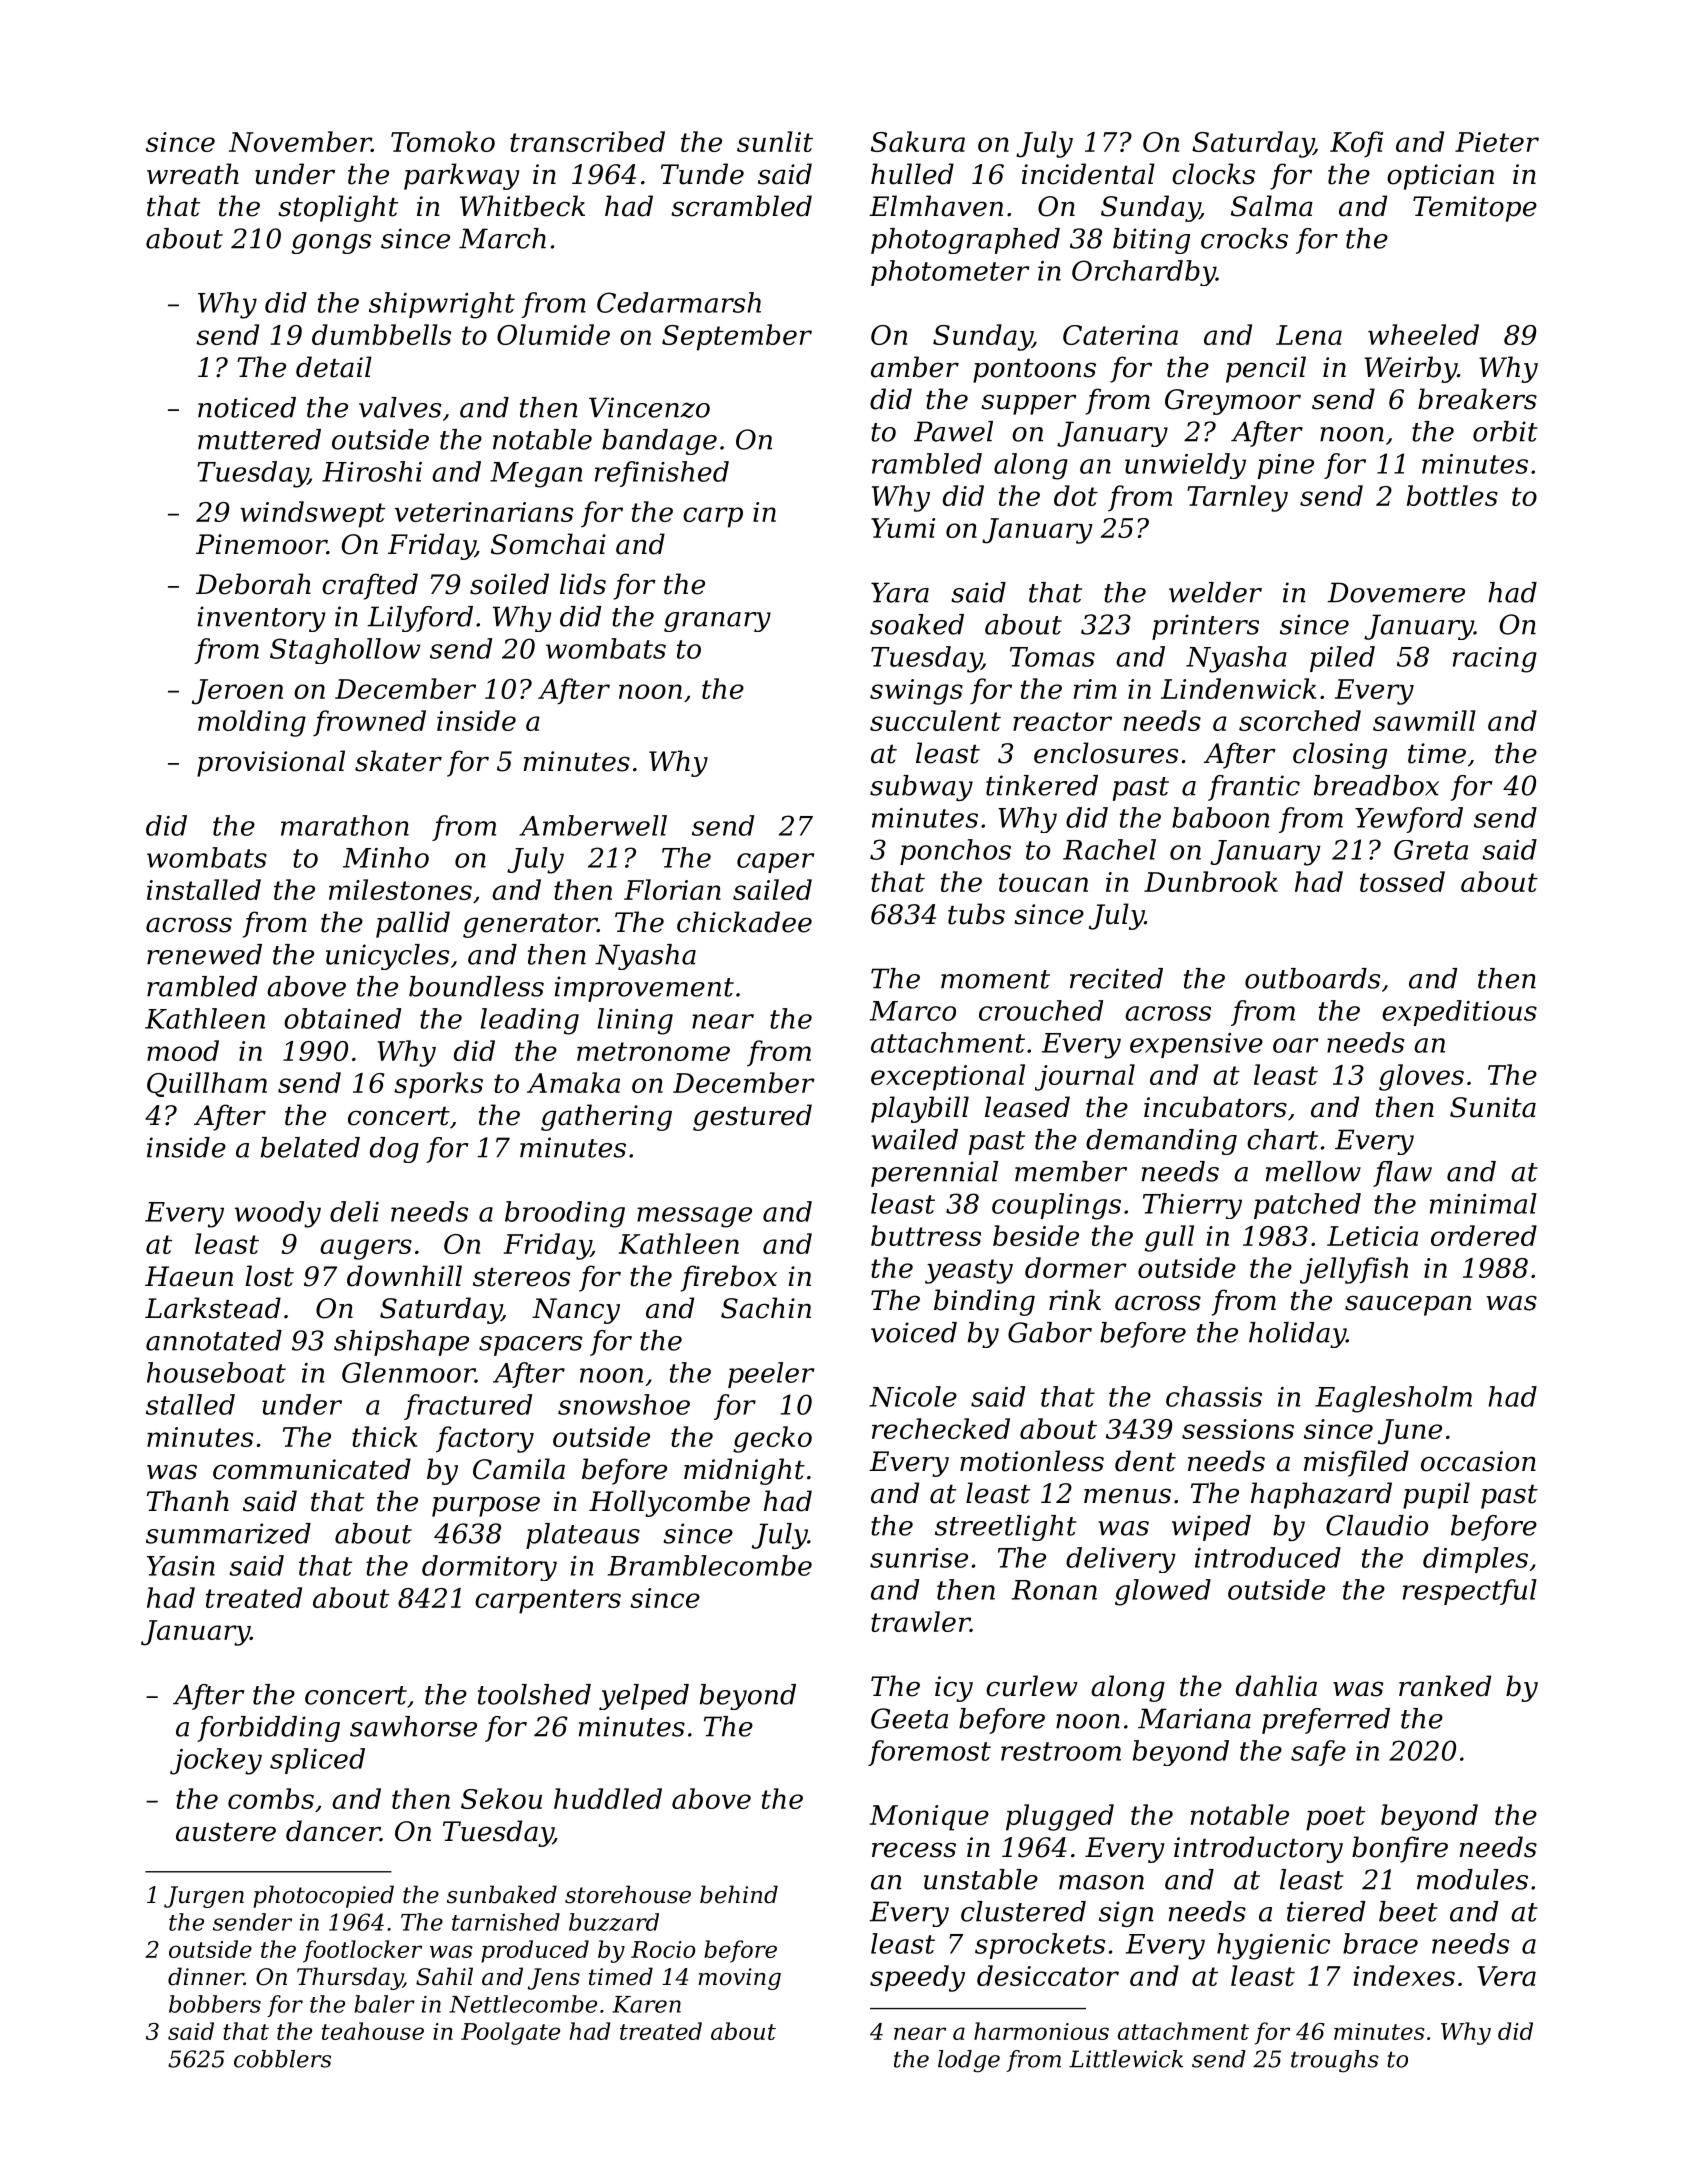 Image resolution: width=1683 pixels, height=2178 pixels. Describe the element at coordinates (744, 922) in the image. I see `chickadee` at that location.
